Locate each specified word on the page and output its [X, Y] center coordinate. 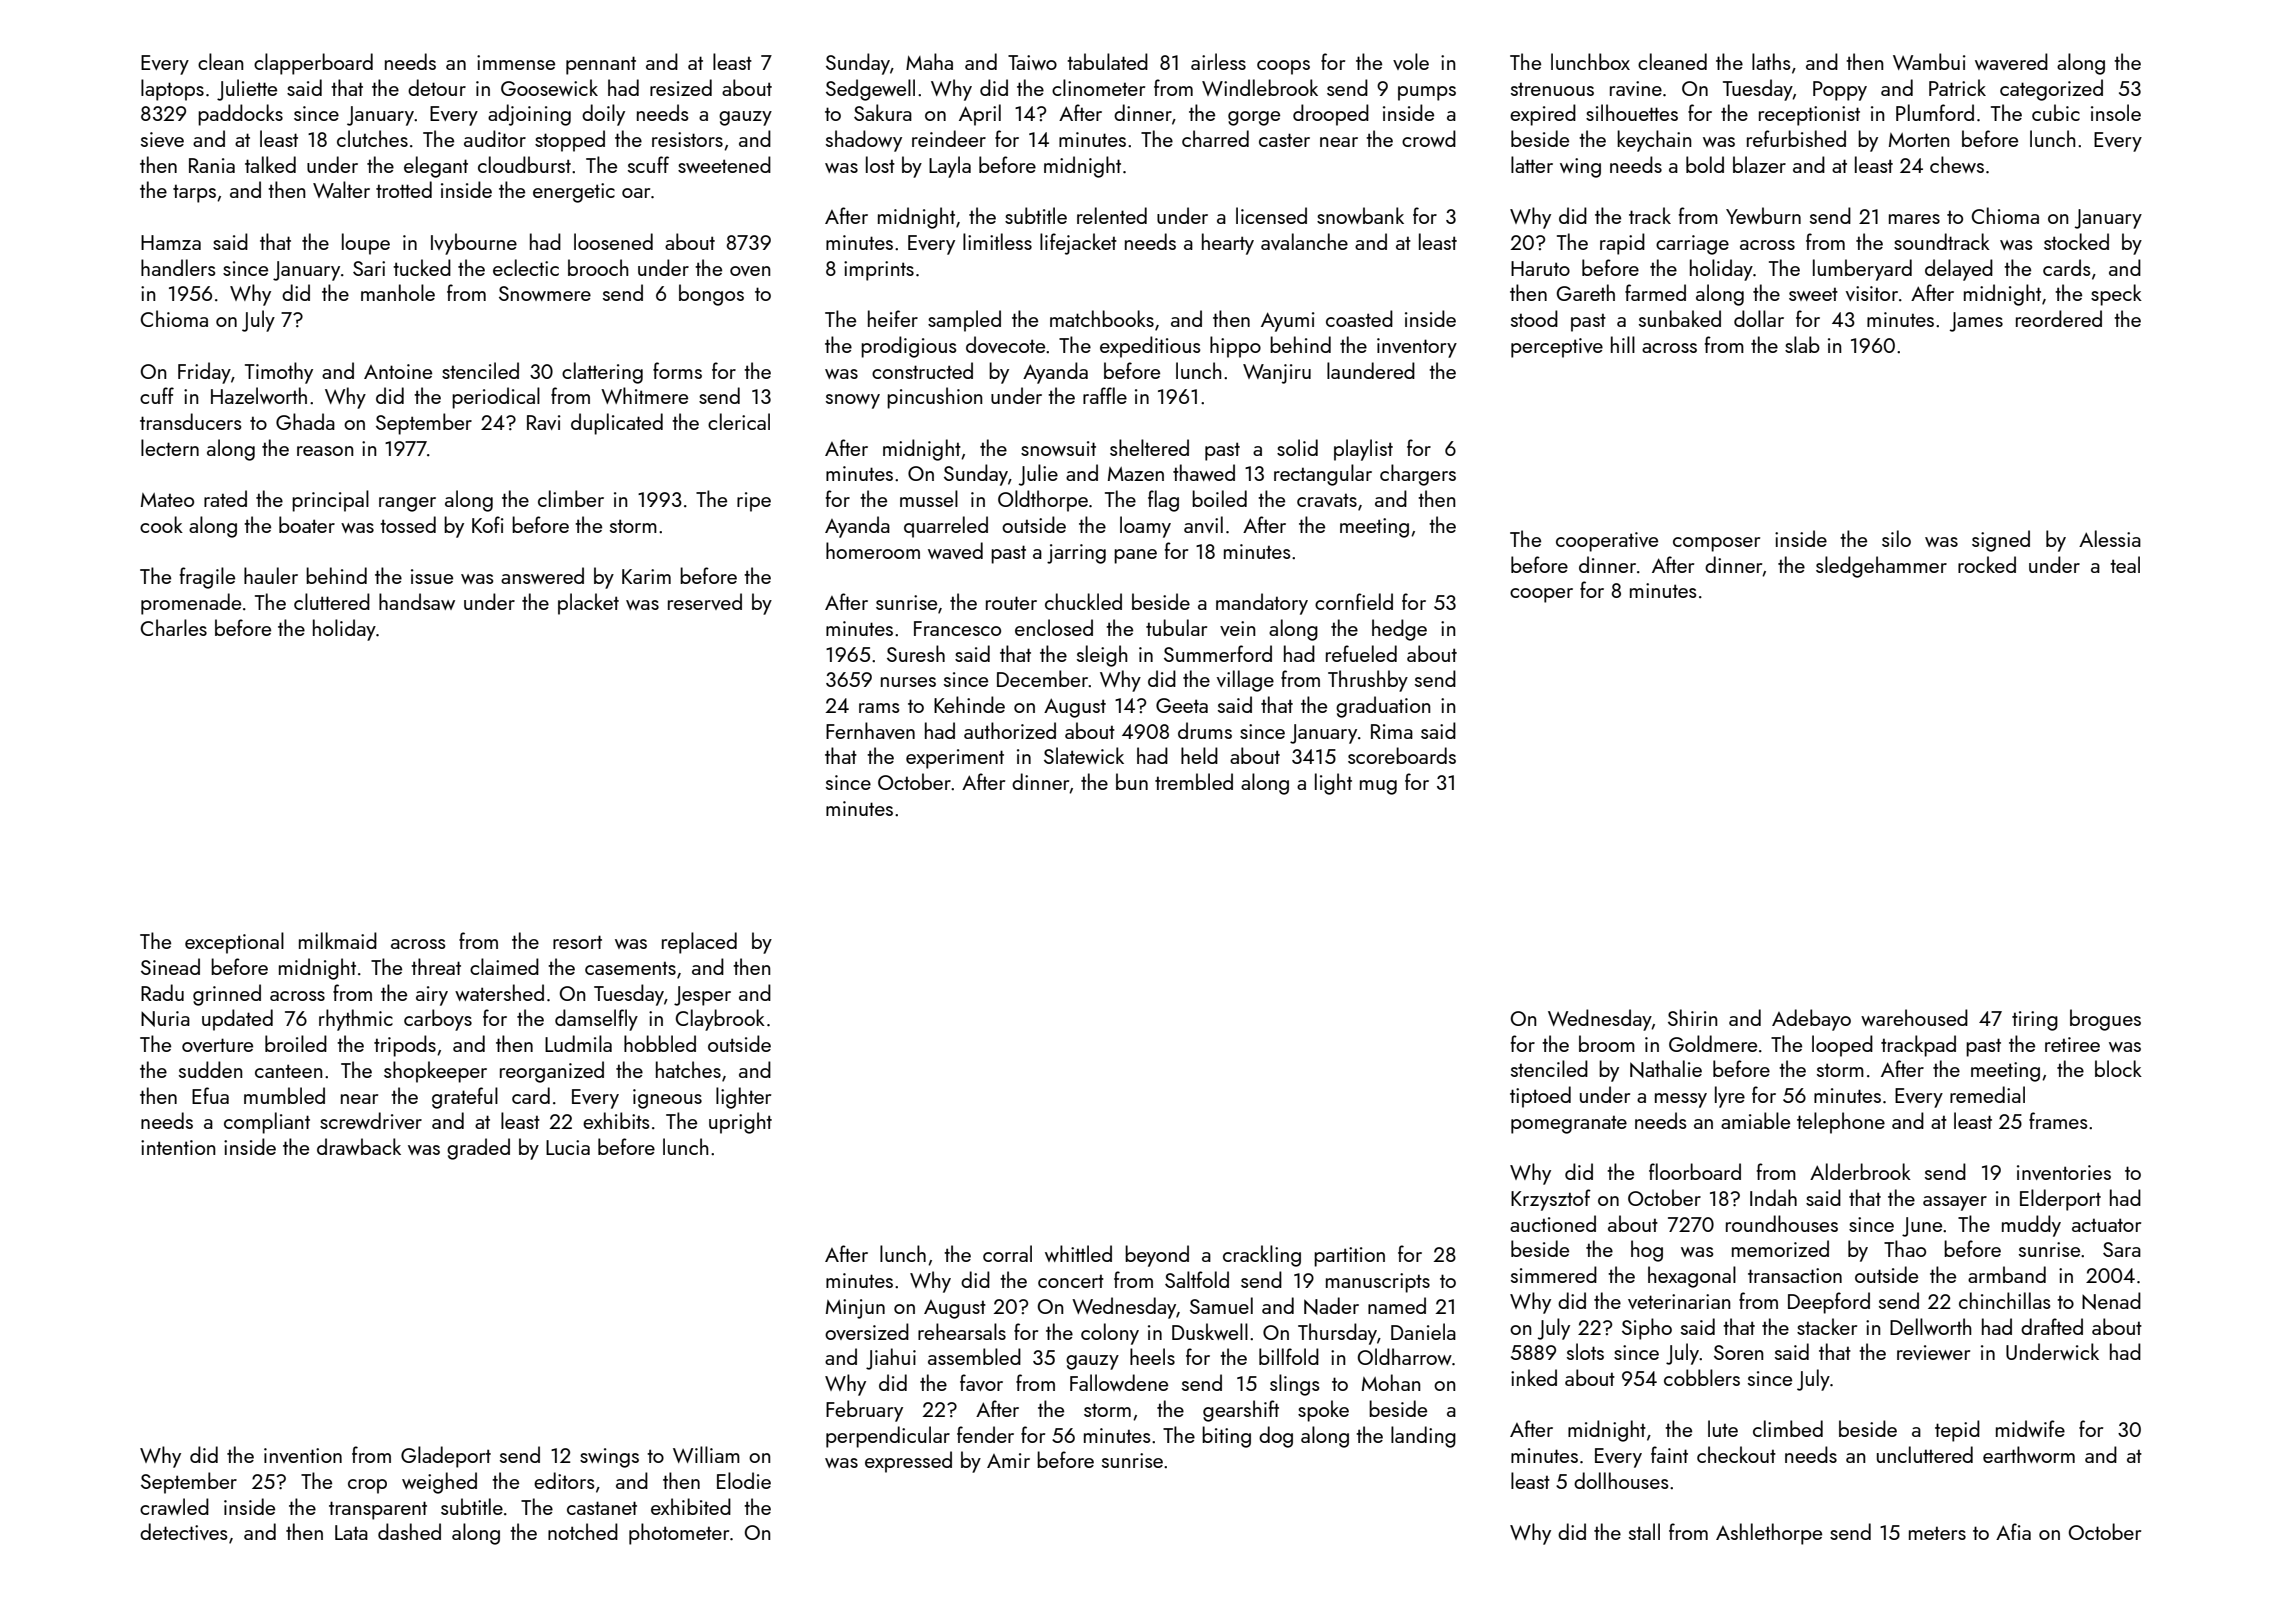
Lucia [568, 1147]
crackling [1262, 1256]
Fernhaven [870, 730]
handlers [178, 267]
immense [516, 62]
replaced [699, 943]
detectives [184, 1531]
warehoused [1914, 1017]
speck [2116, 295]
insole [2116, 112]
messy [1681, 1100]
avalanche [1304, 241]
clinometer [1098, 87]
